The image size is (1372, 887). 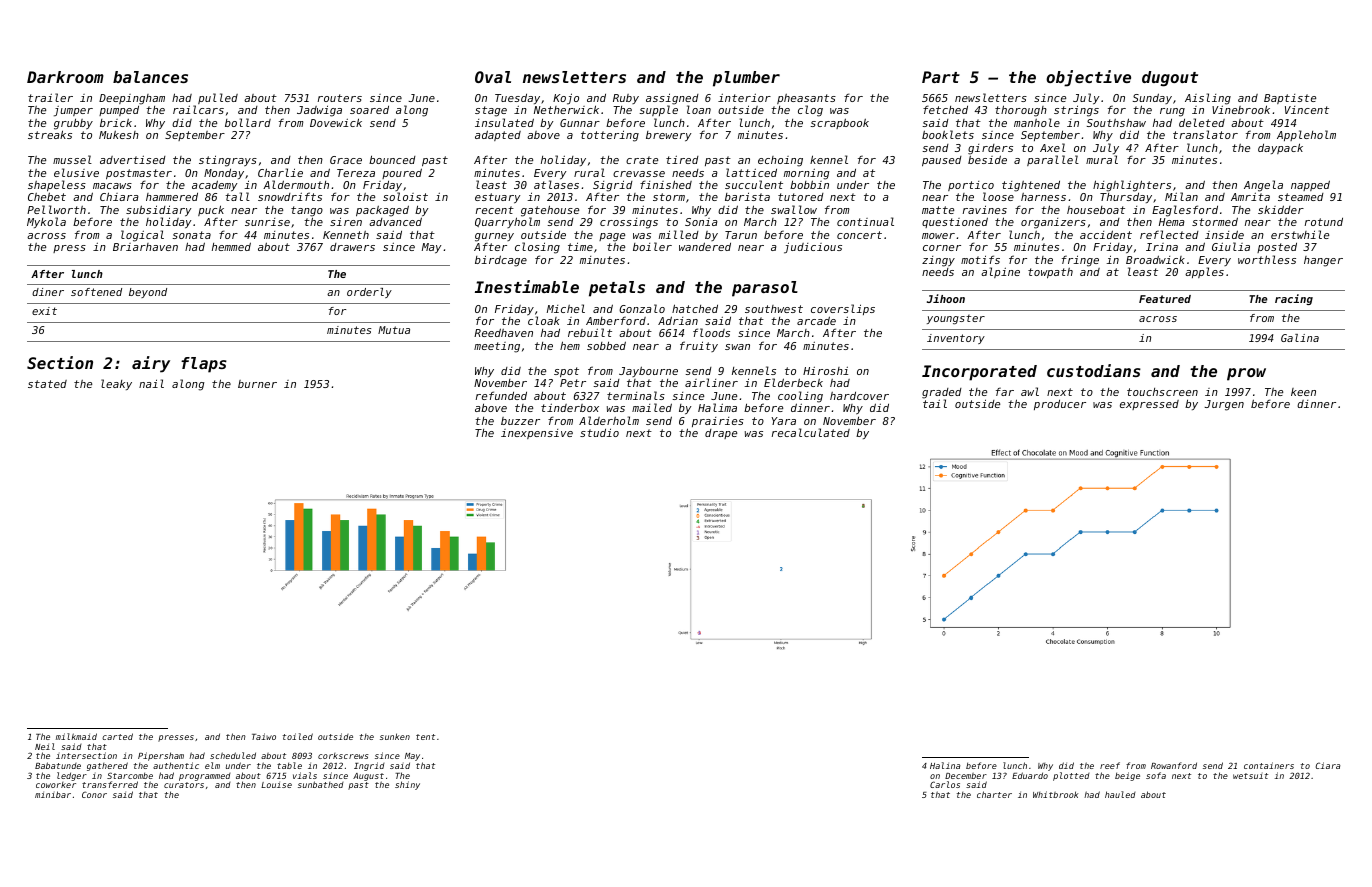 I want to click on dugout, so click(x=1170, y=79).
